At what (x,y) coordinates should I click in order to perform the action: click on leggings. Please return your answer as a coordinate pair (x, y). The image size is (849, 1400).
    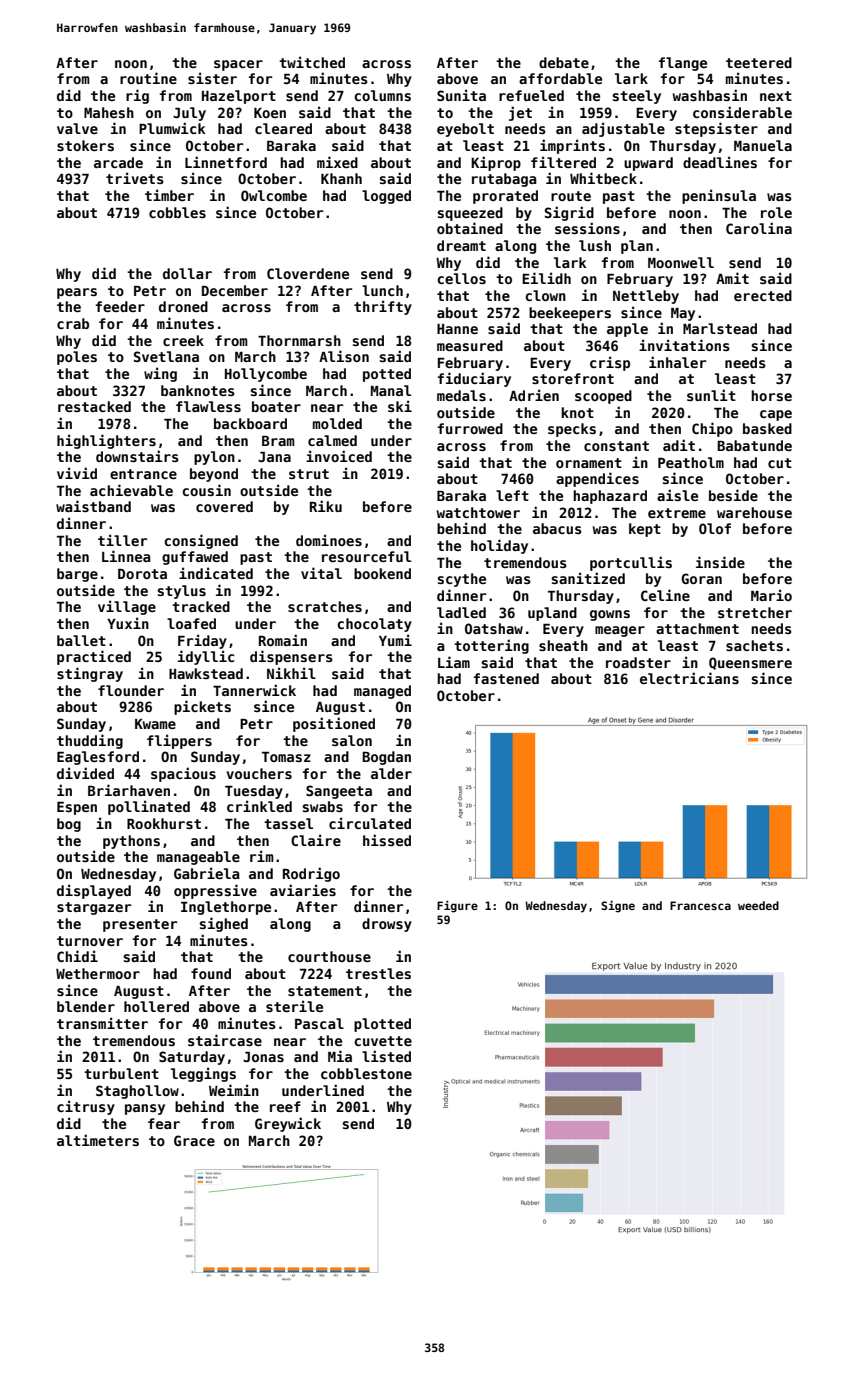
    Looking at the image, I should click on (203, 1074).
